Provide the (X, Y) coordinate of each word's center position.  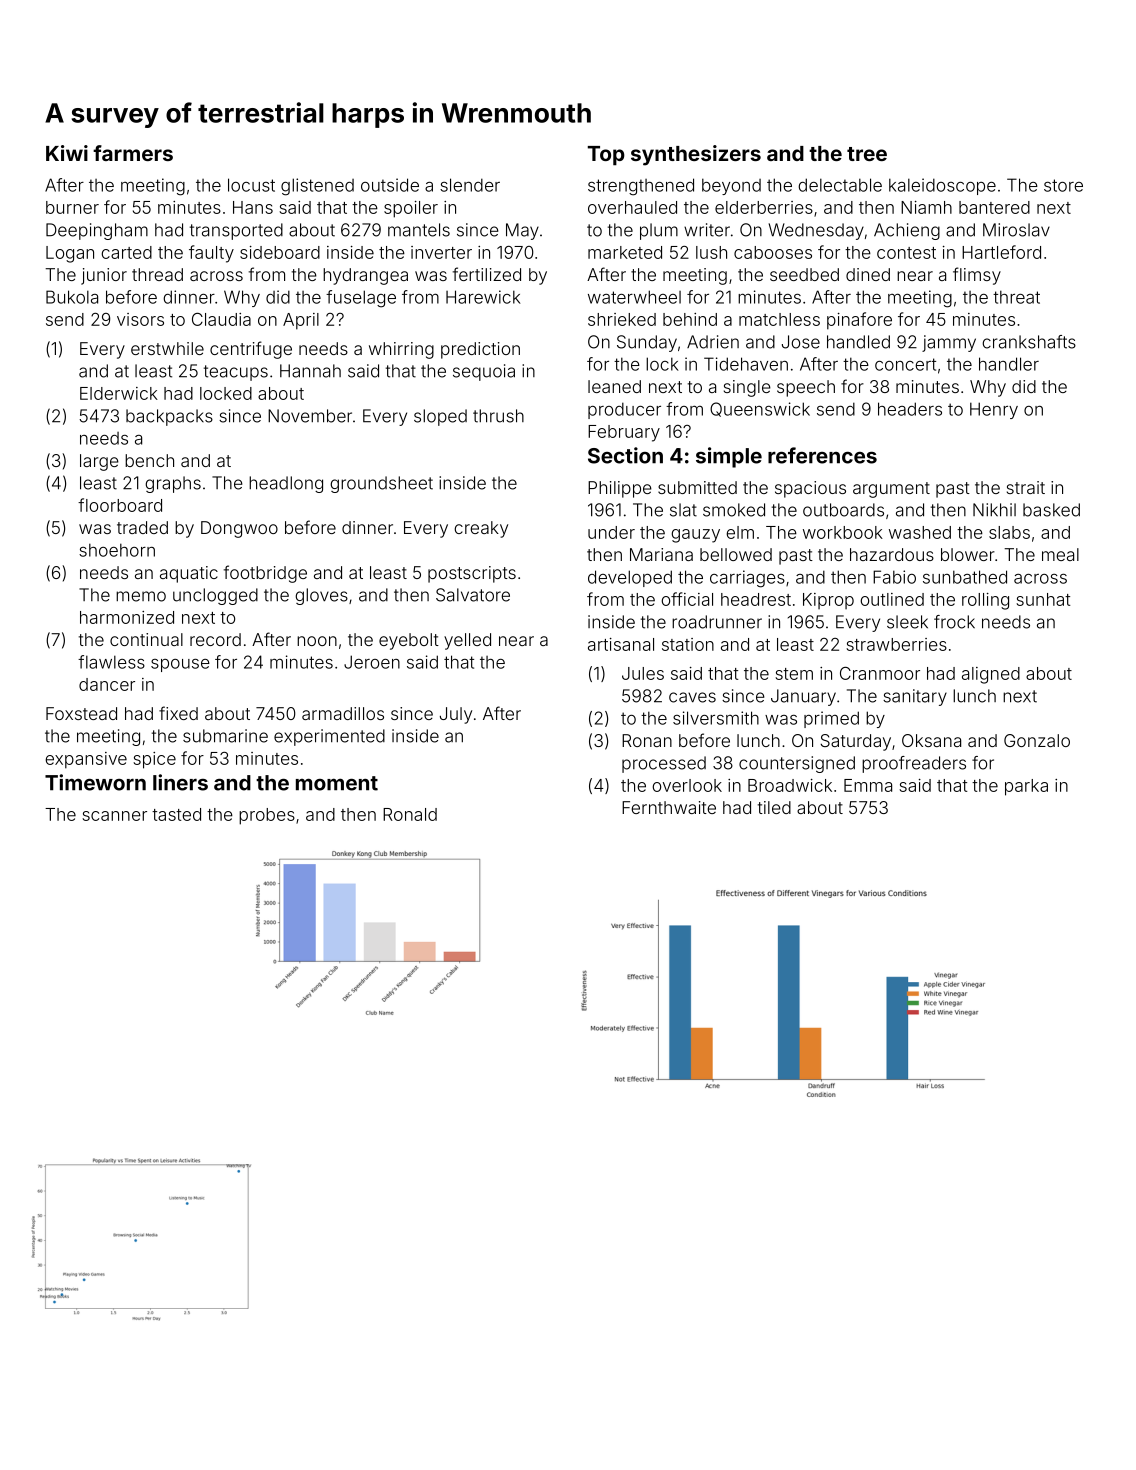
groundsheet (381, 484)
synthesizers (696, 155)
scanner (114, 816)
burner (72, 207)
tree (867, 154)
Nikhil (994, 510)
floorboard (120, 505)
